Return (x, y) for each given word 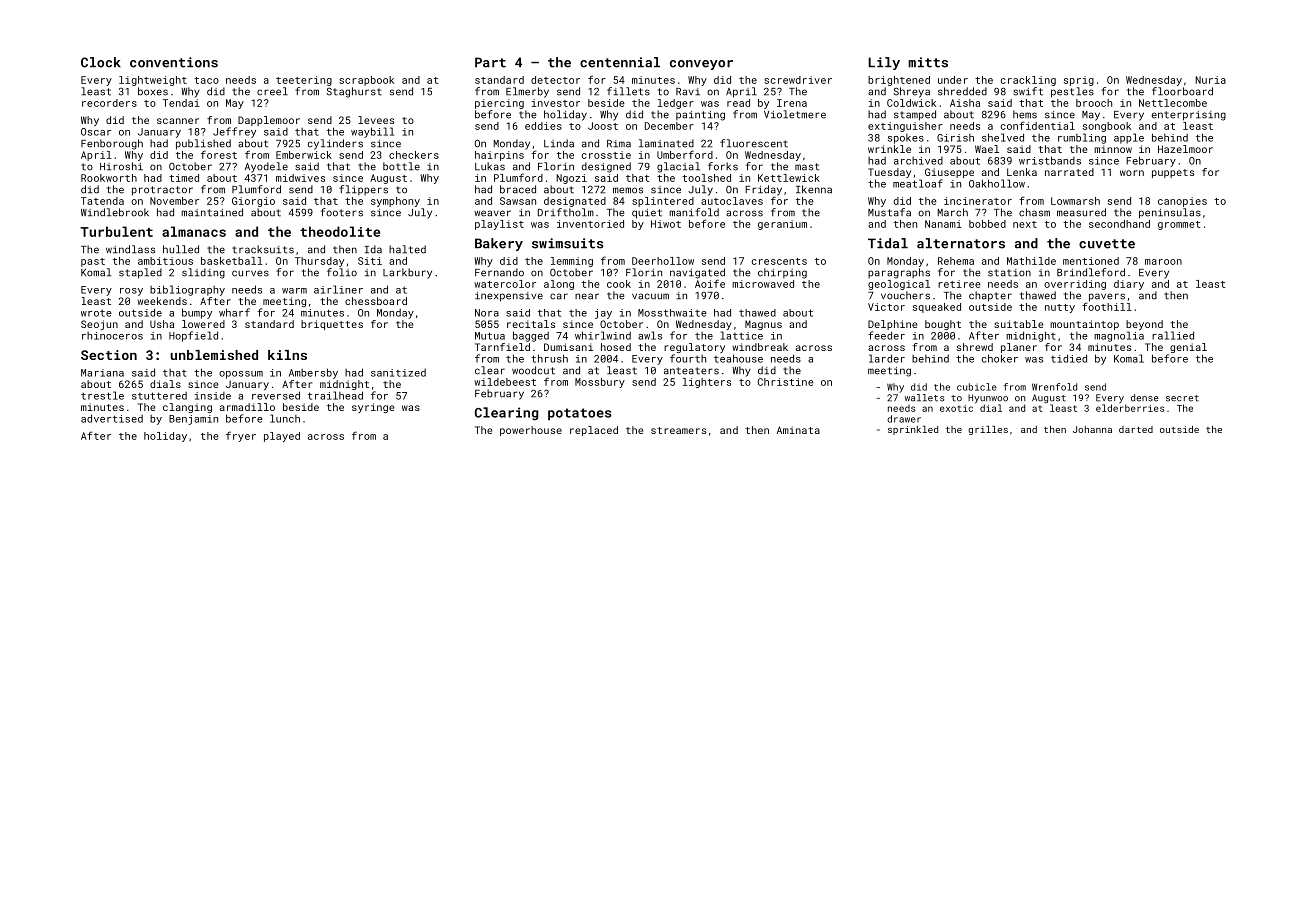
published (203, 144)
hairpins (499, 156)
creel (272, 91)
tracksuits (263, 249)
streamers (678, 430)
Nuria (1210, 80)
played (282, 437)
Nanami (943, 224)
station (1009, 273)
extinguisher (905, 127)
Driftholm (566, 212)
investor (556, 103)
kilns (287, 355)
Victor (886, 307)
